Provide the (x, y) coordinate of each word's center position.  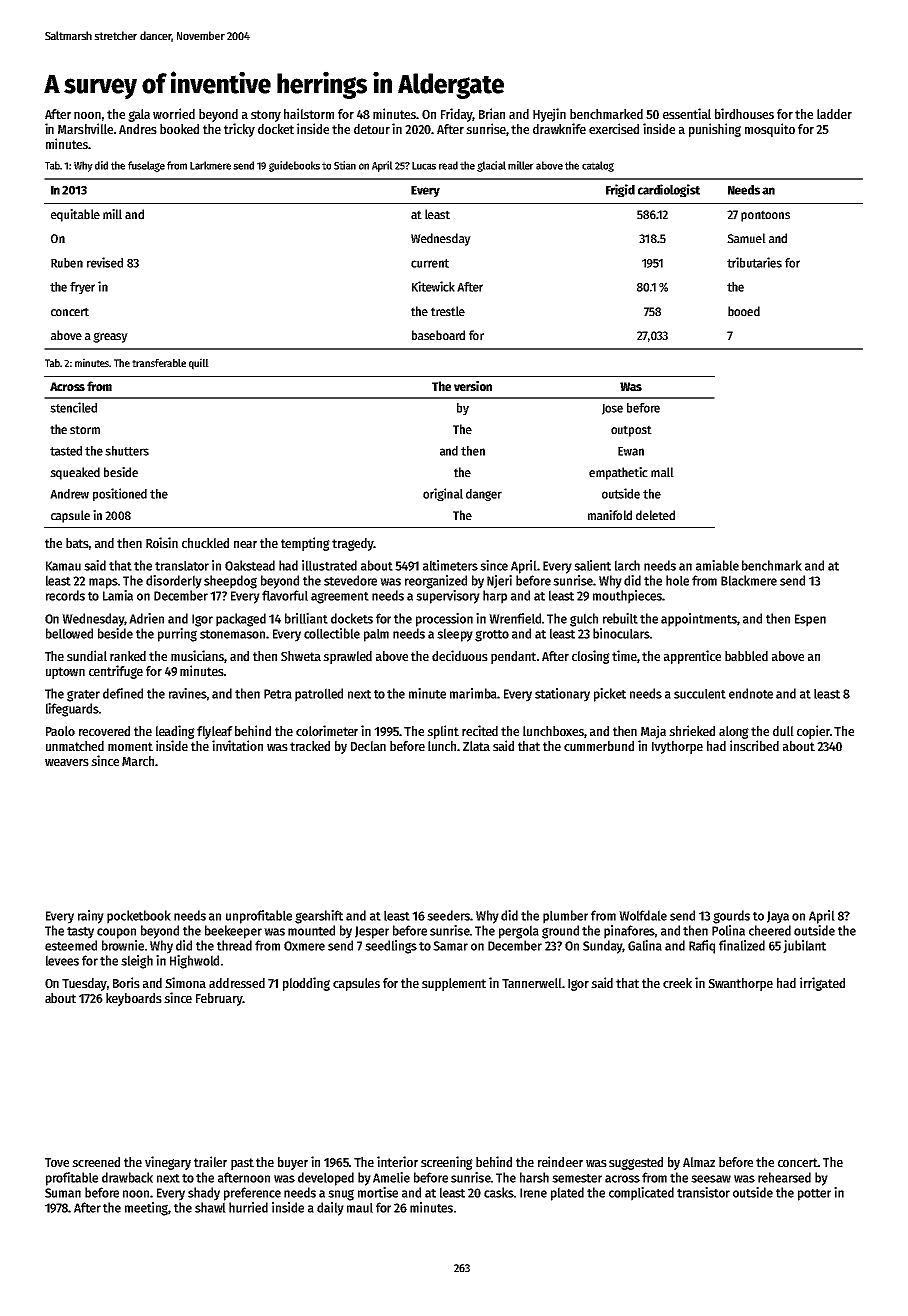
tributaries (754, 262)
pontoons (765, 216)
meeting (147, 1209)
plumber (565, 917)
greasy (110, 337)
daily (330, 1209)
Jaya (778, 917)
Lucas (424, 166)
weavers (67, 762)
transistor (703, 1192)
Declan (368, 746)
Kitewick (433, 286)
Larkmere (210, 165)
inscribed (754, 745)
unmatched (75, 746)
